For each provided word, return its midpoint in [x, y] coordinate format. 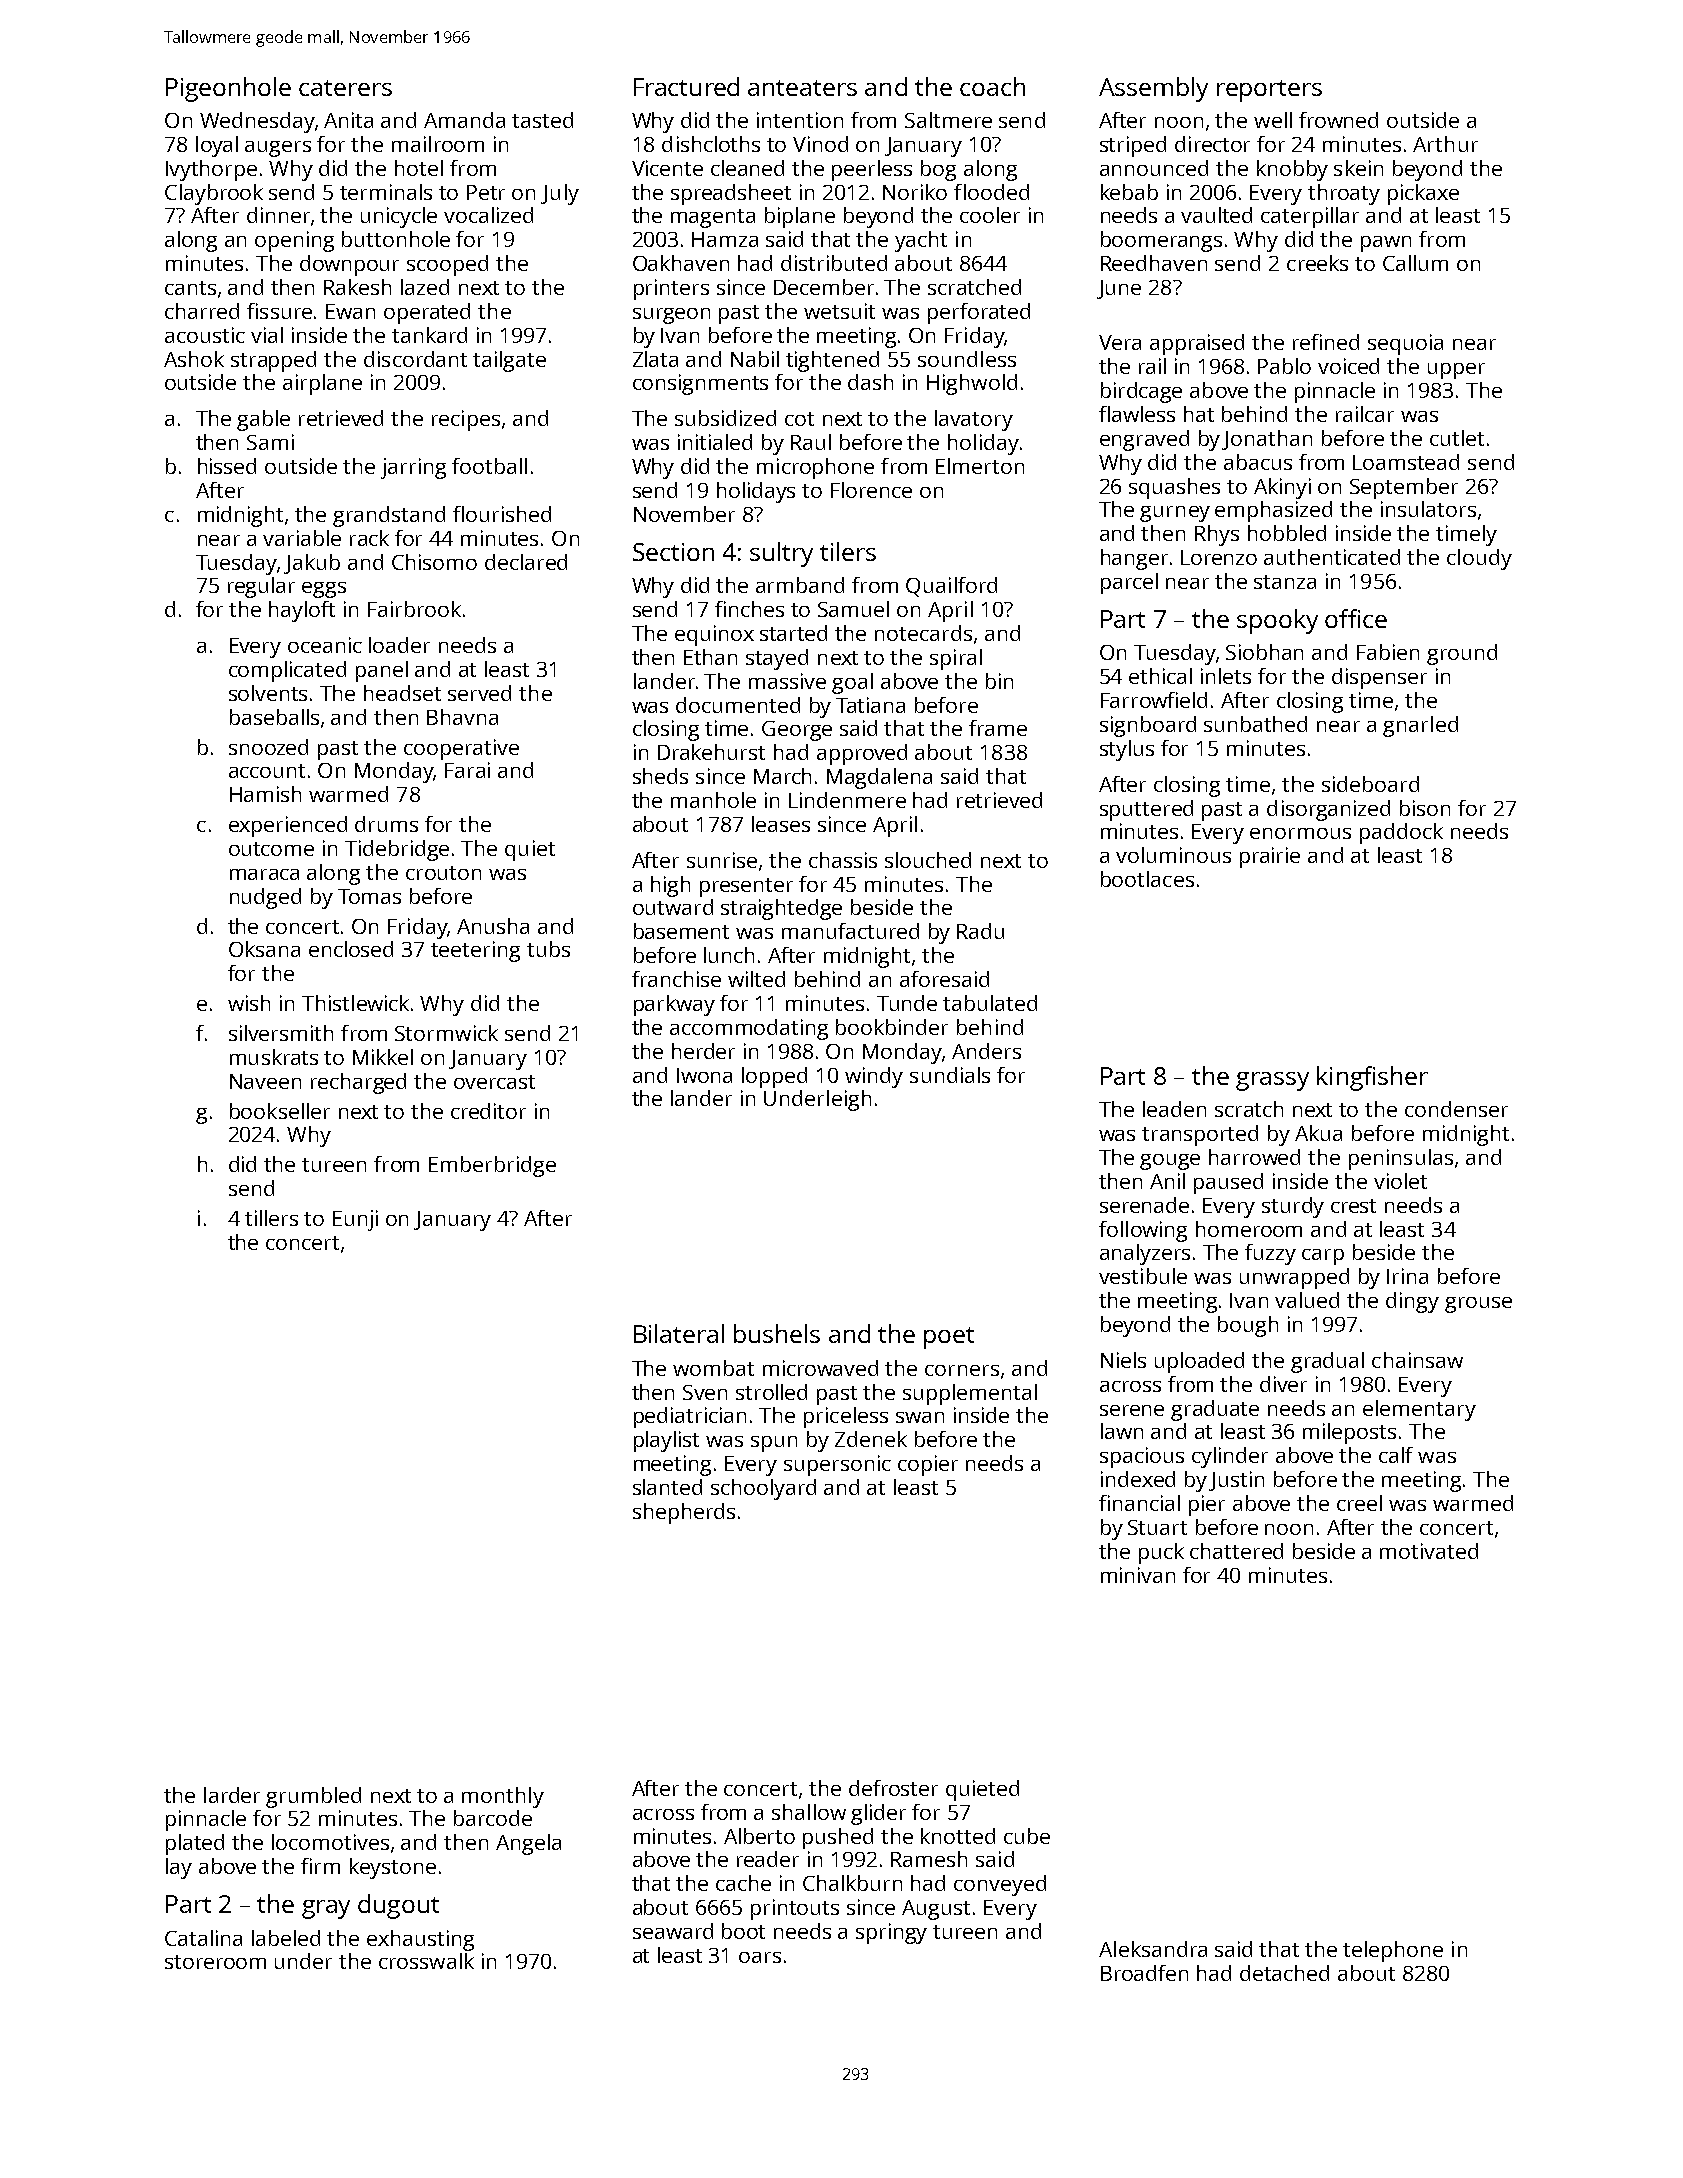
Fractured [686, 86]
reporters [1269, 91]
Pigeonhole [228, 89]
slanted [667, 1487]
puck [1161, 1553]
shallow [809, 1812]
